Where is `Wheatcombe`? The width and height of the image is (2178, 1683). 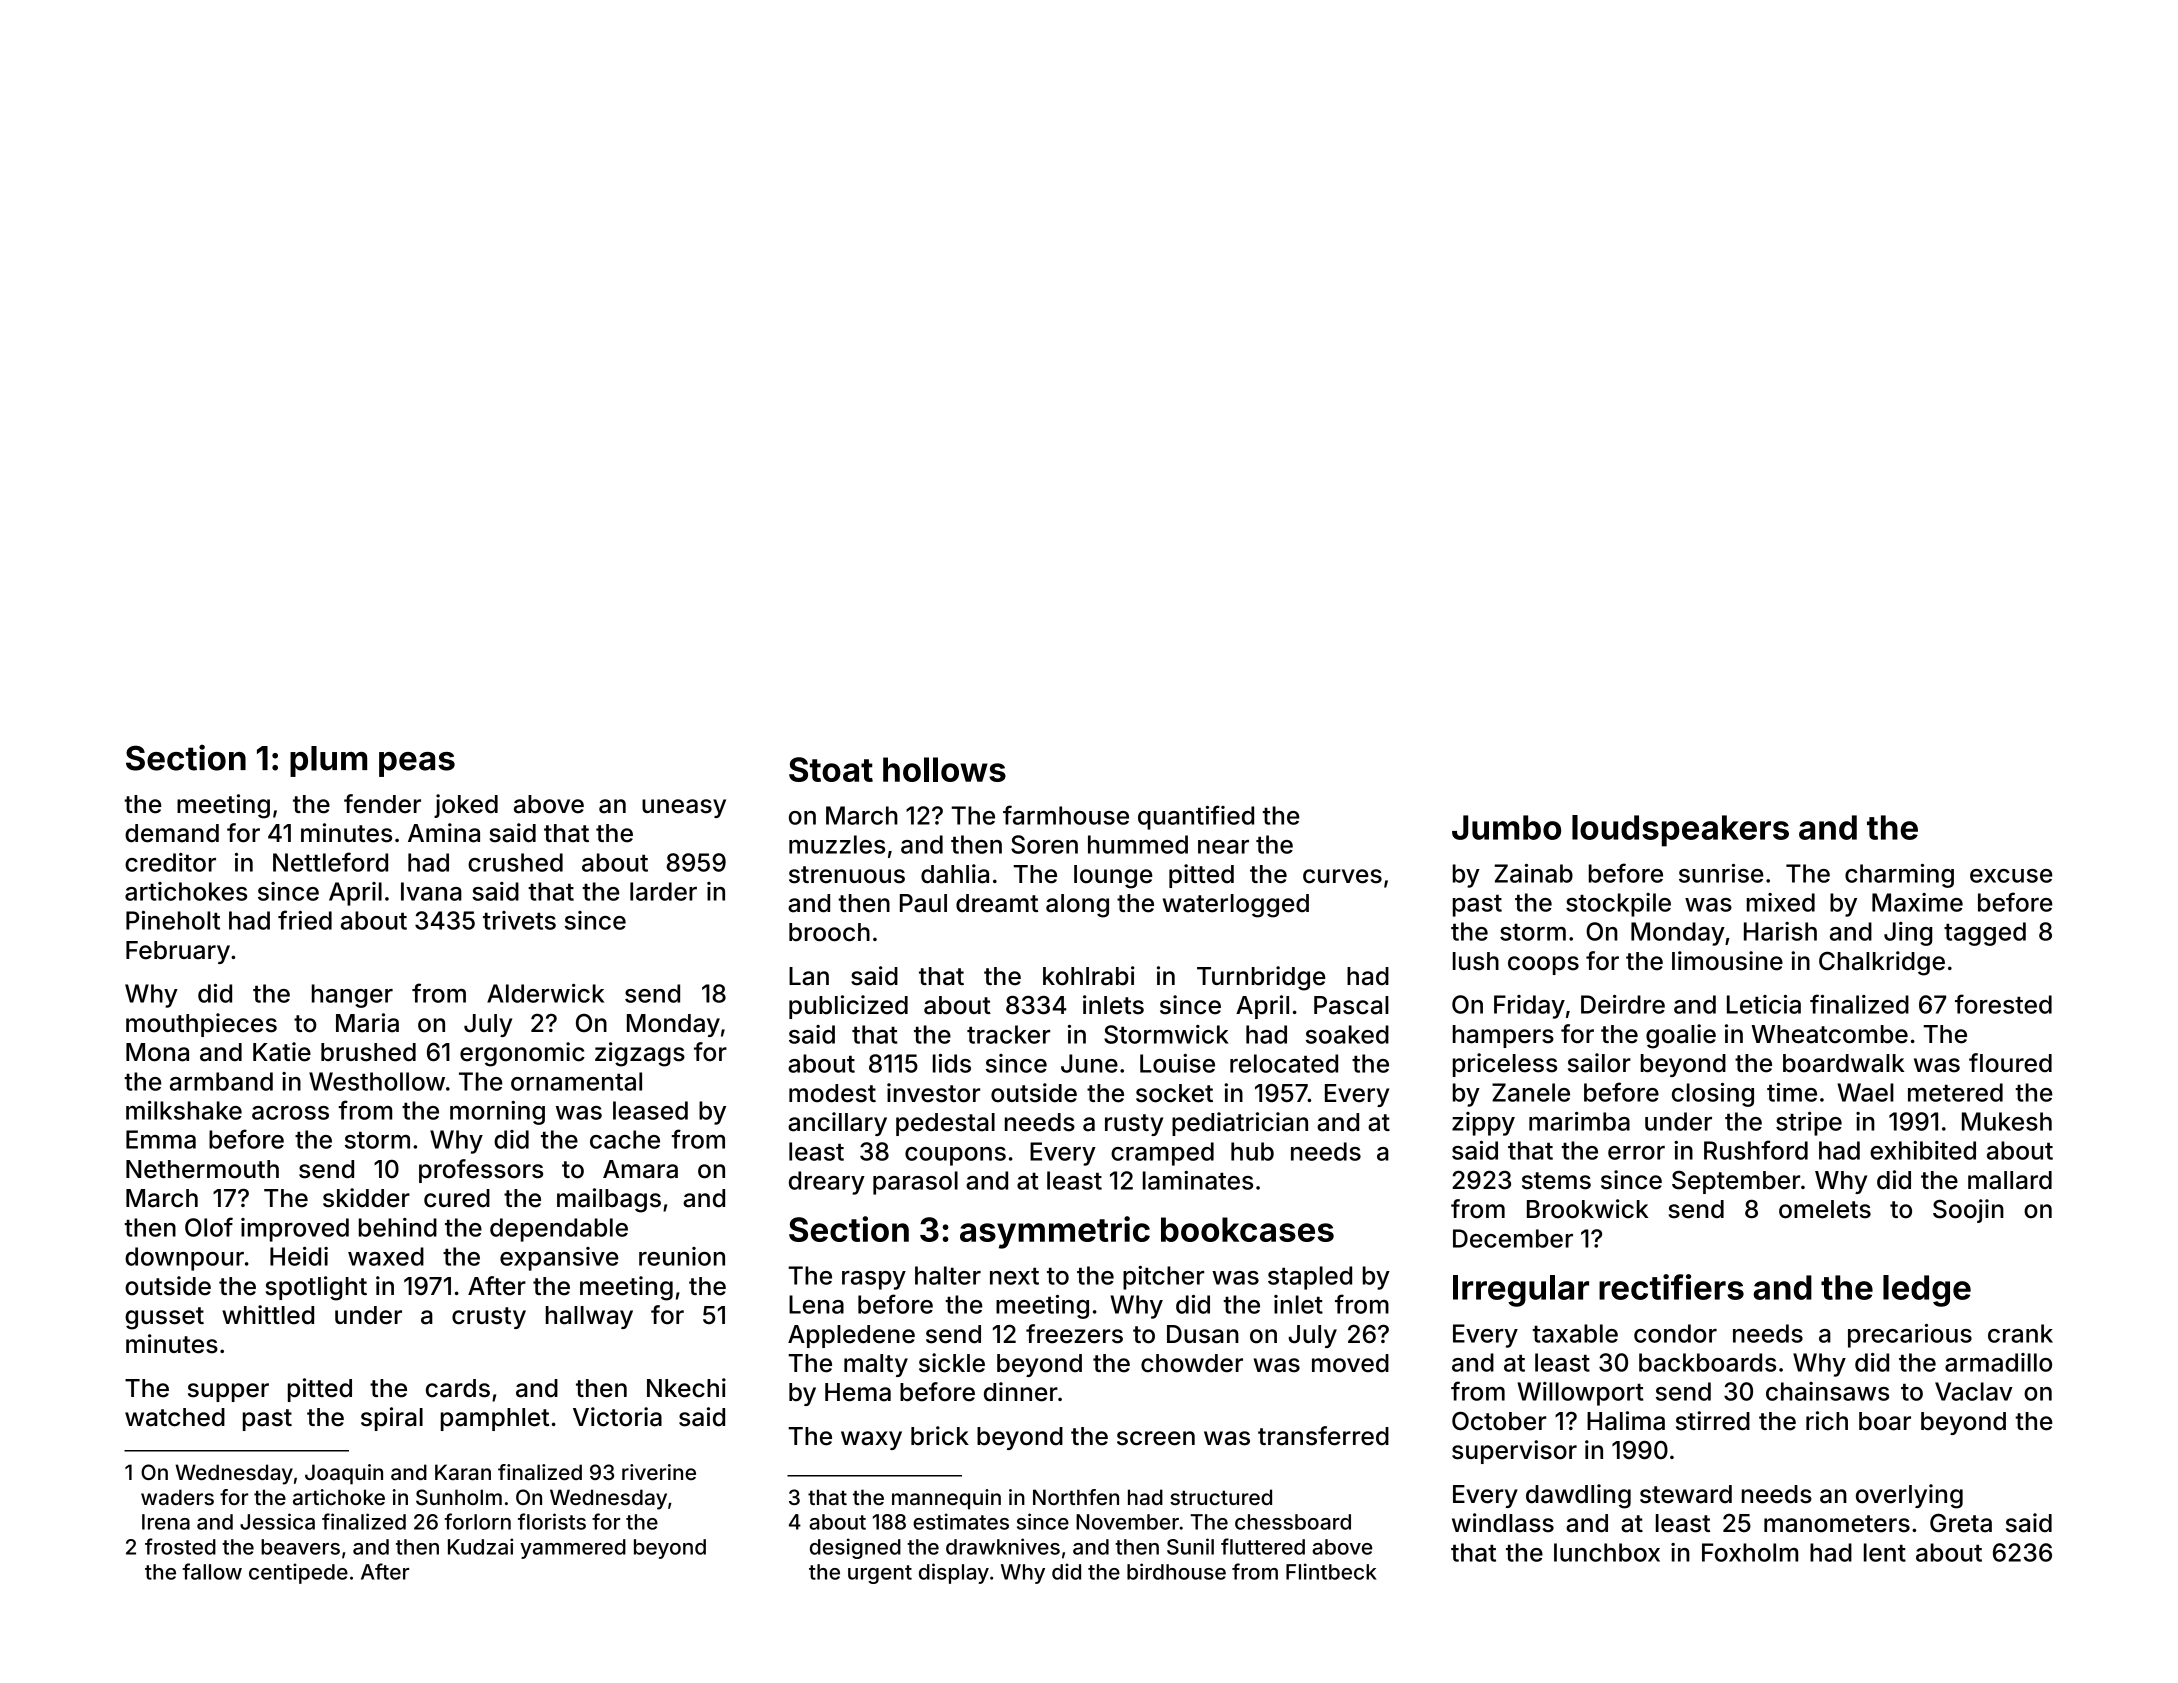
Wheatcombe is located at coordinates (1829, 1034).
